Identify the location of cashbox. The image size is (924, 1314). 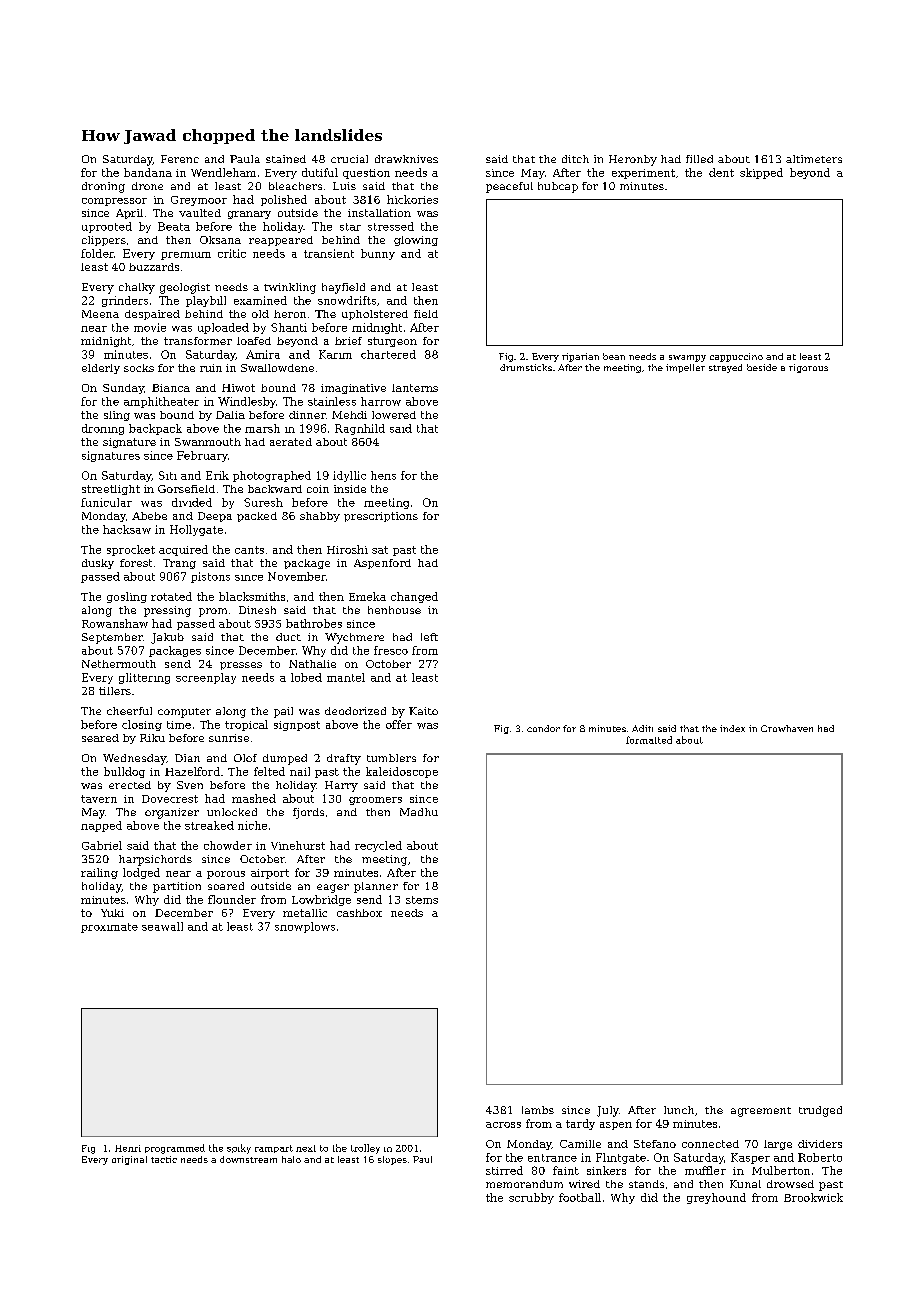
(359, 913).
